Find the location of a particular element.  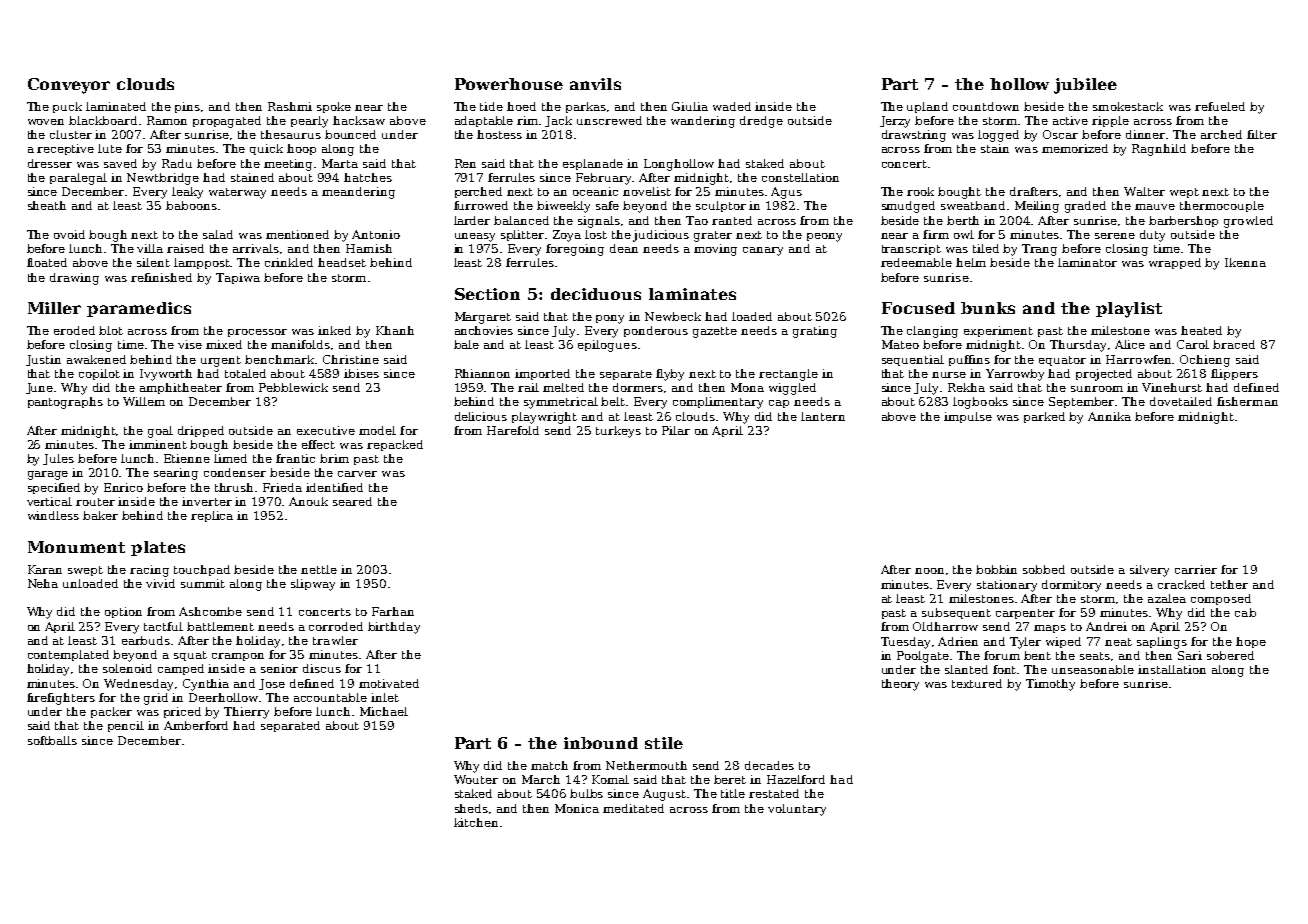

firefighters is located at coordinates (61, 699).
